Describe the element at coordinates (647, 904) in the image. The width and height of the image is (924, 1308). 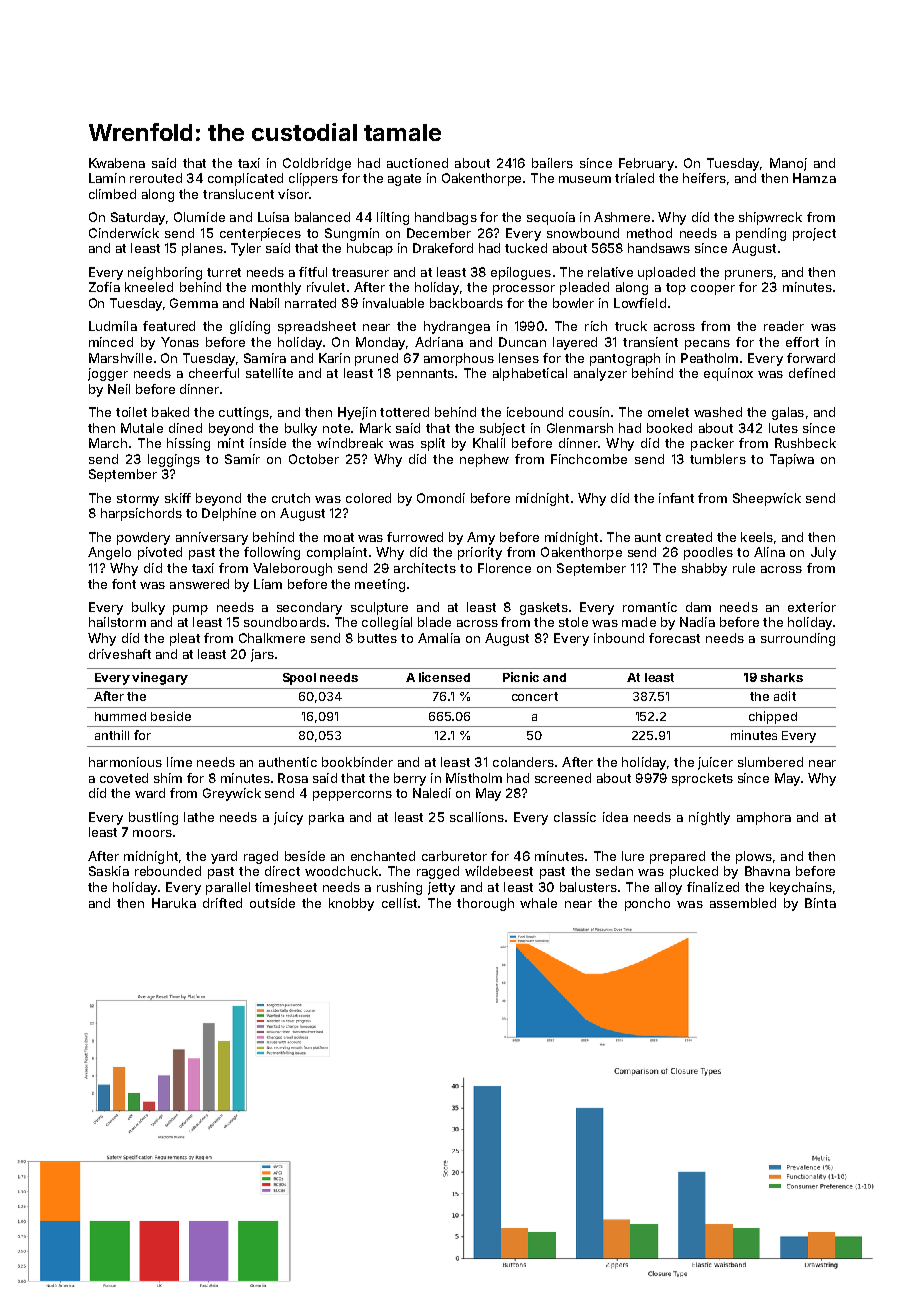
I see `poncho` at that location.
